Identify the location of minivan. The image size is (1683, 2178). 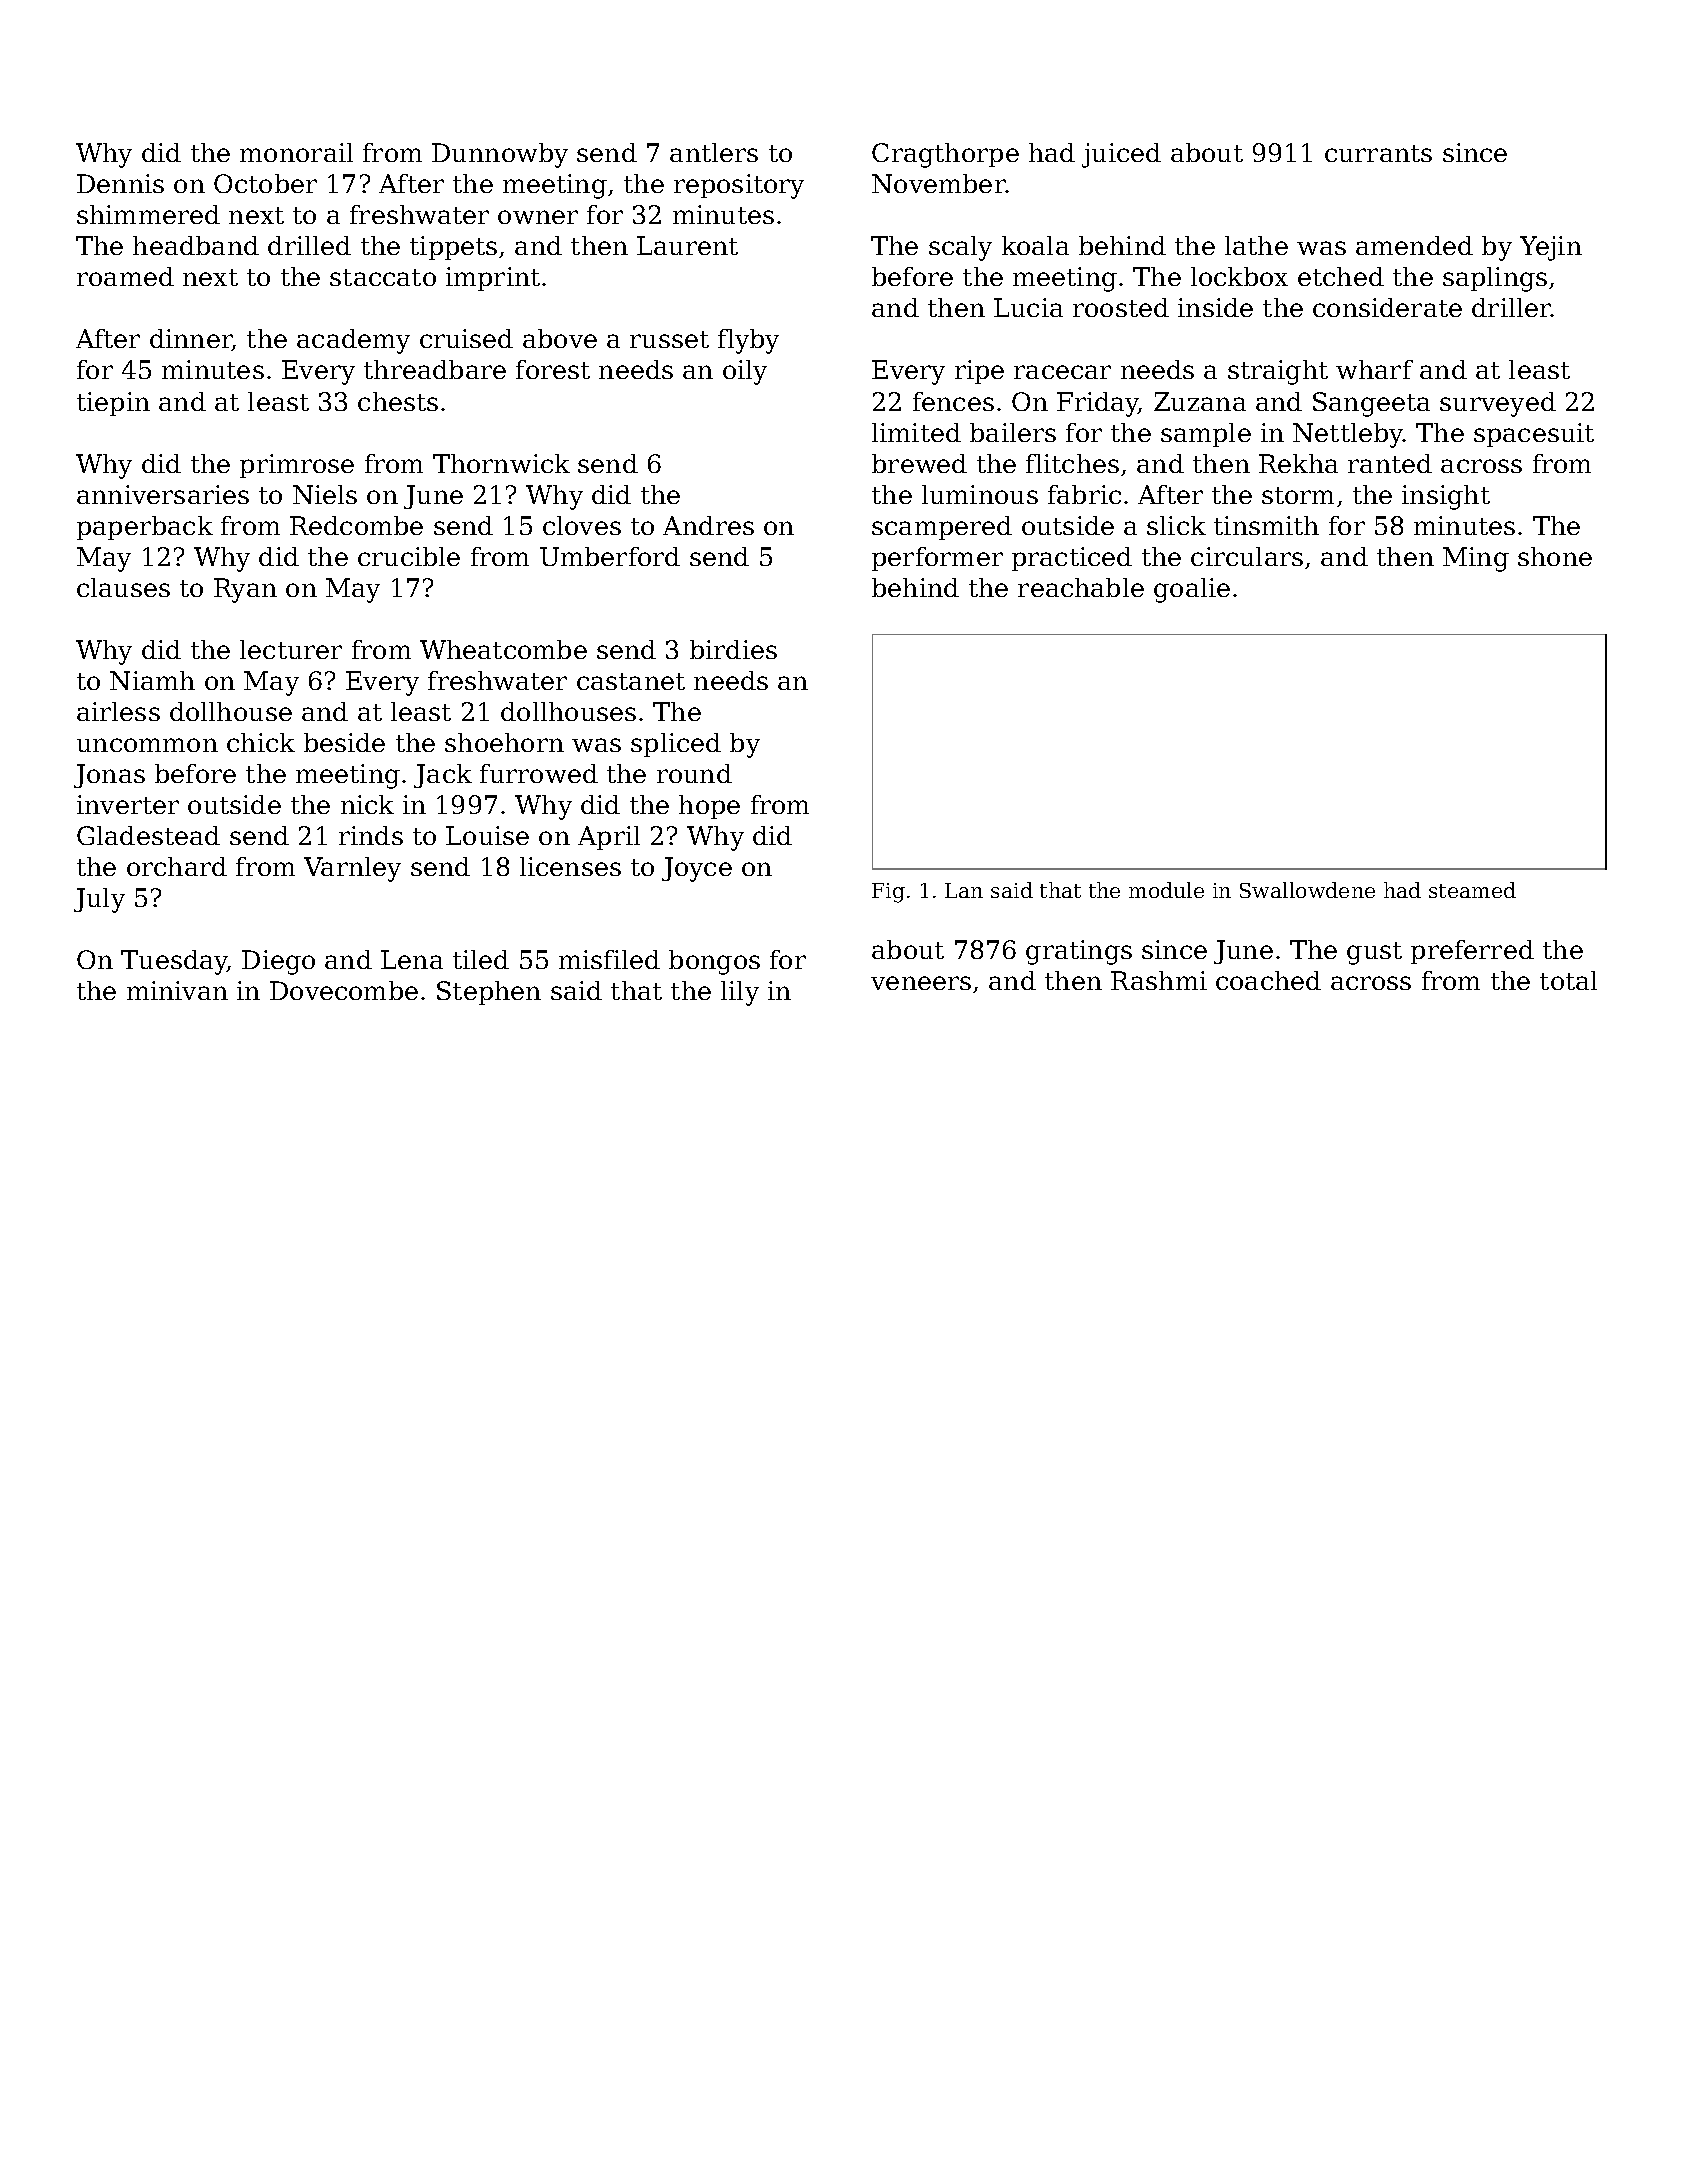
(177, 990).
